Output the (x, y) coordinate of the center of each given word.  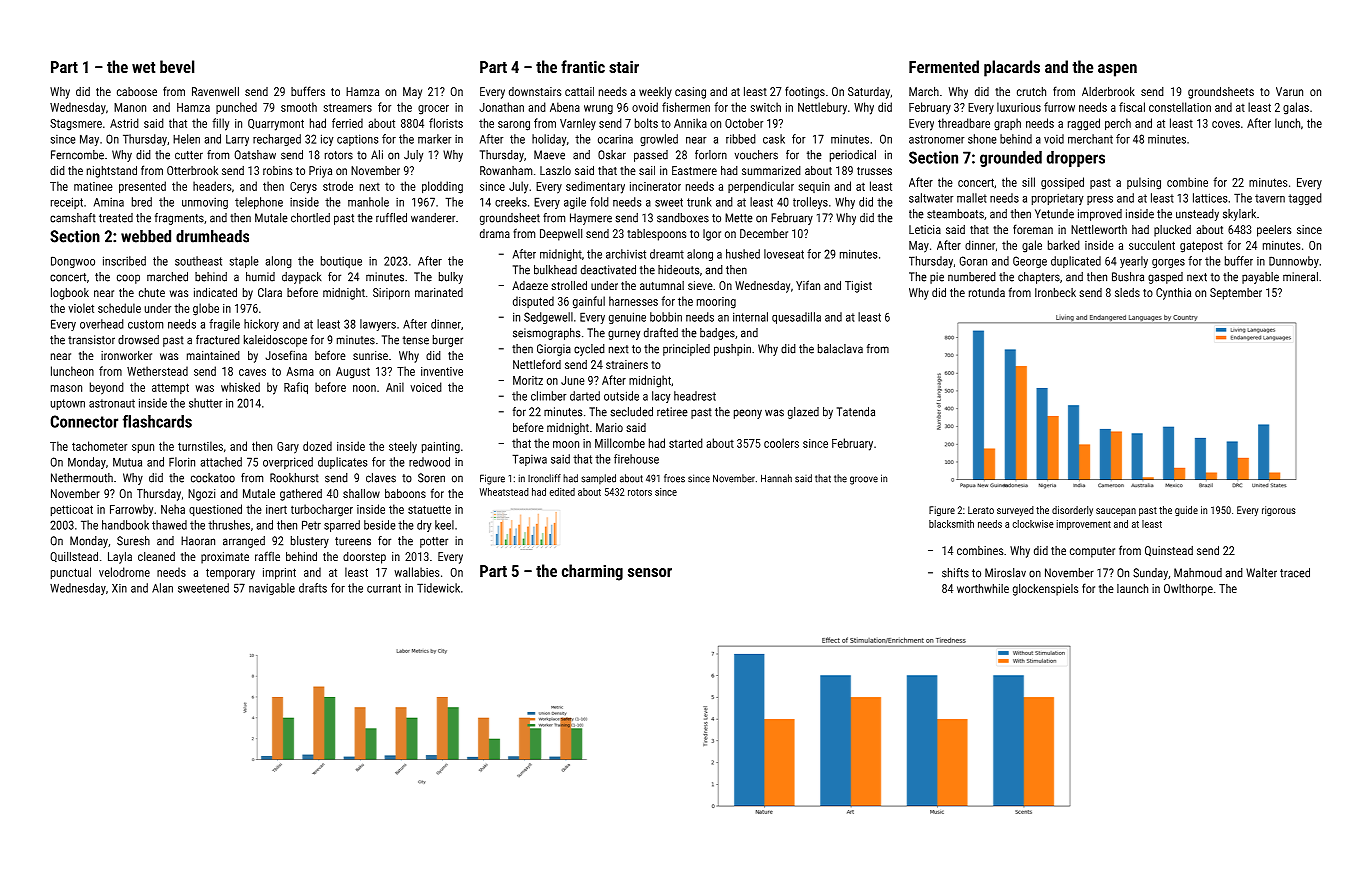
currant (384, 588)
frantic (583, 66)
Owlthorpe (1188, 590)
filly (221, 124)
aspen (1117, 70)
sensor (650, 572)
